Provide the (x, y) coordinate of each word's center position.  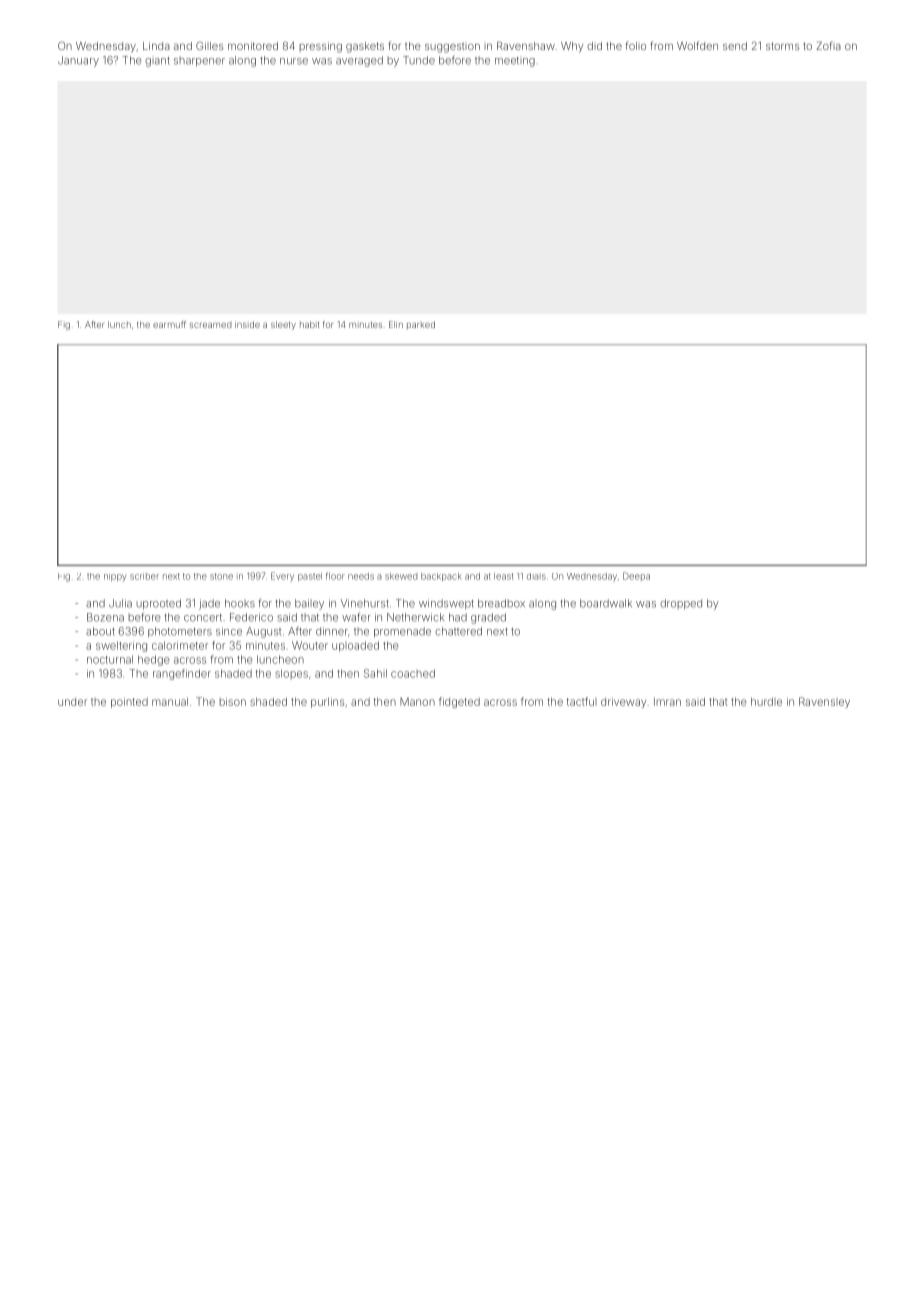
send (735, 46)
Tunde (419, 60)
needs (361, 576)
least (503, 576)
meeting (515, 62)
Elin (396, 324)
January (78, 61)
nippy (115, 578)
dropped (681, 604)
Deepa (636, 576)
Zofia (828, 45)
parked (421, 325)
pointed (129, 702)
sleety (283, 325)
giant (157, 62)
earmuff (169, 324)
